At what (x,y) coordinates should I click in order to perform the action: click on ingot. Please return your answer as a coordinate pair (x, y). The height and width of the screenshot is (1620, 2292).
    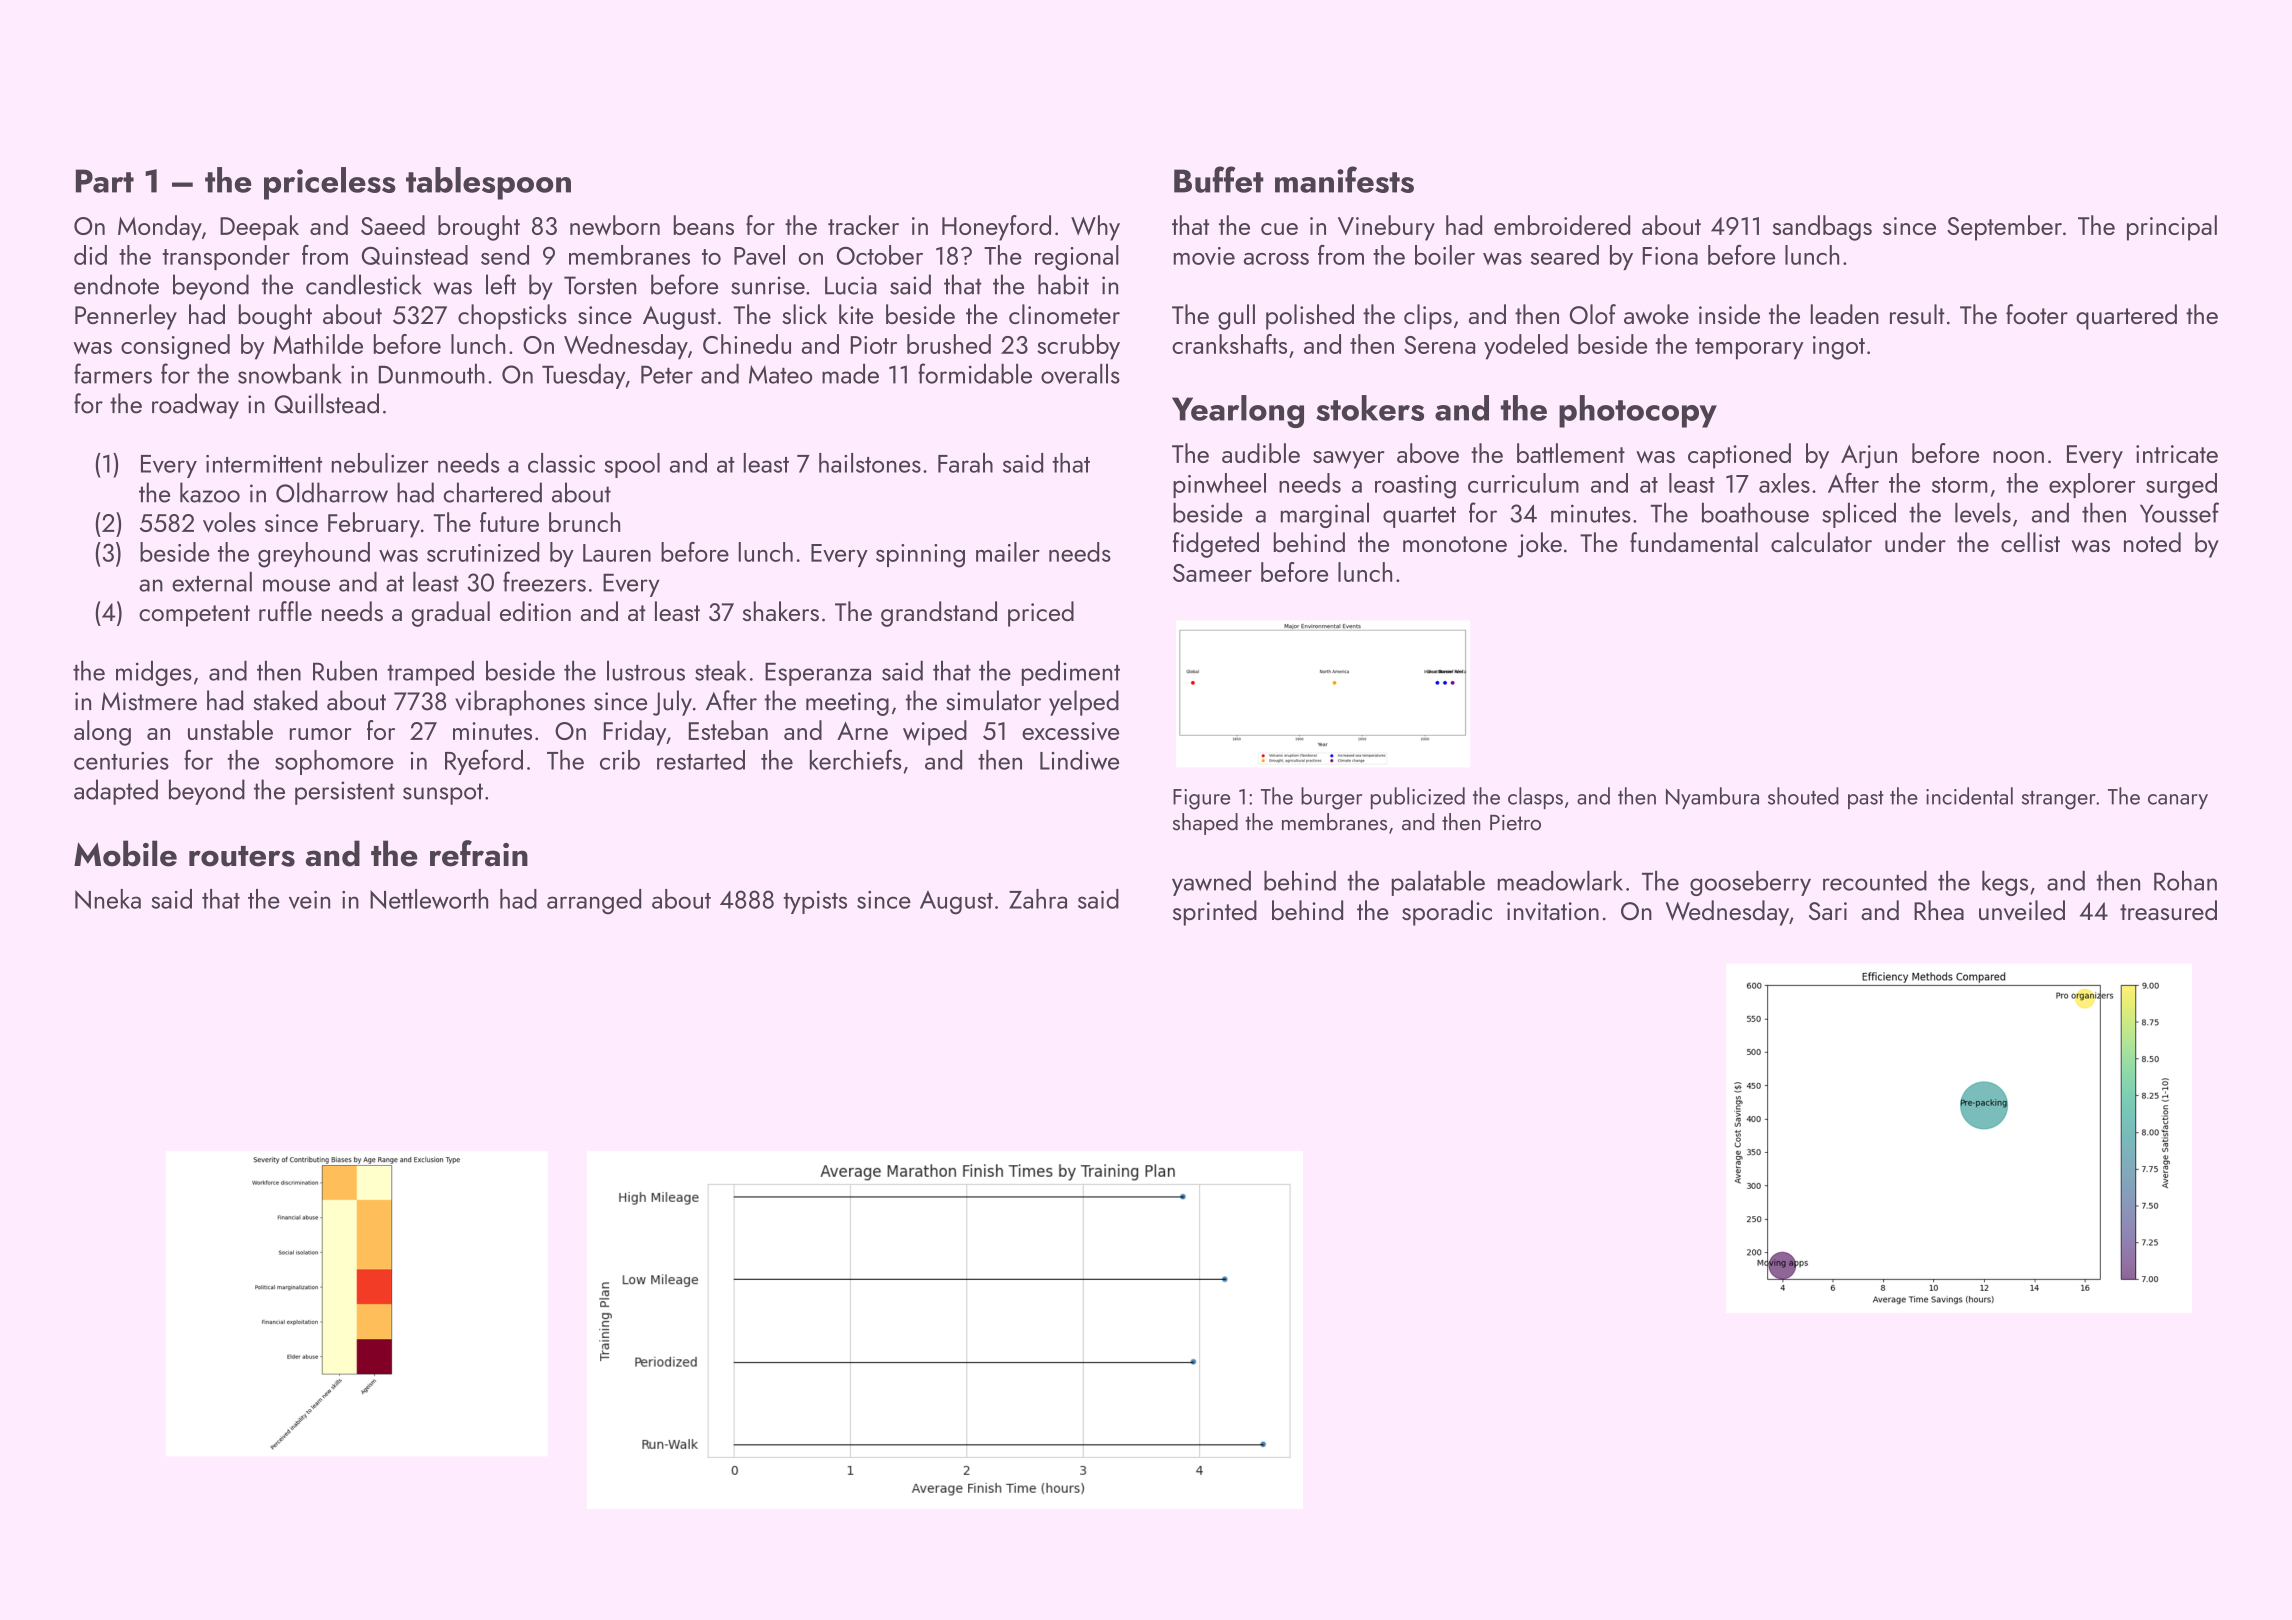
    Looking at the image, I should click on (1839, 348).
